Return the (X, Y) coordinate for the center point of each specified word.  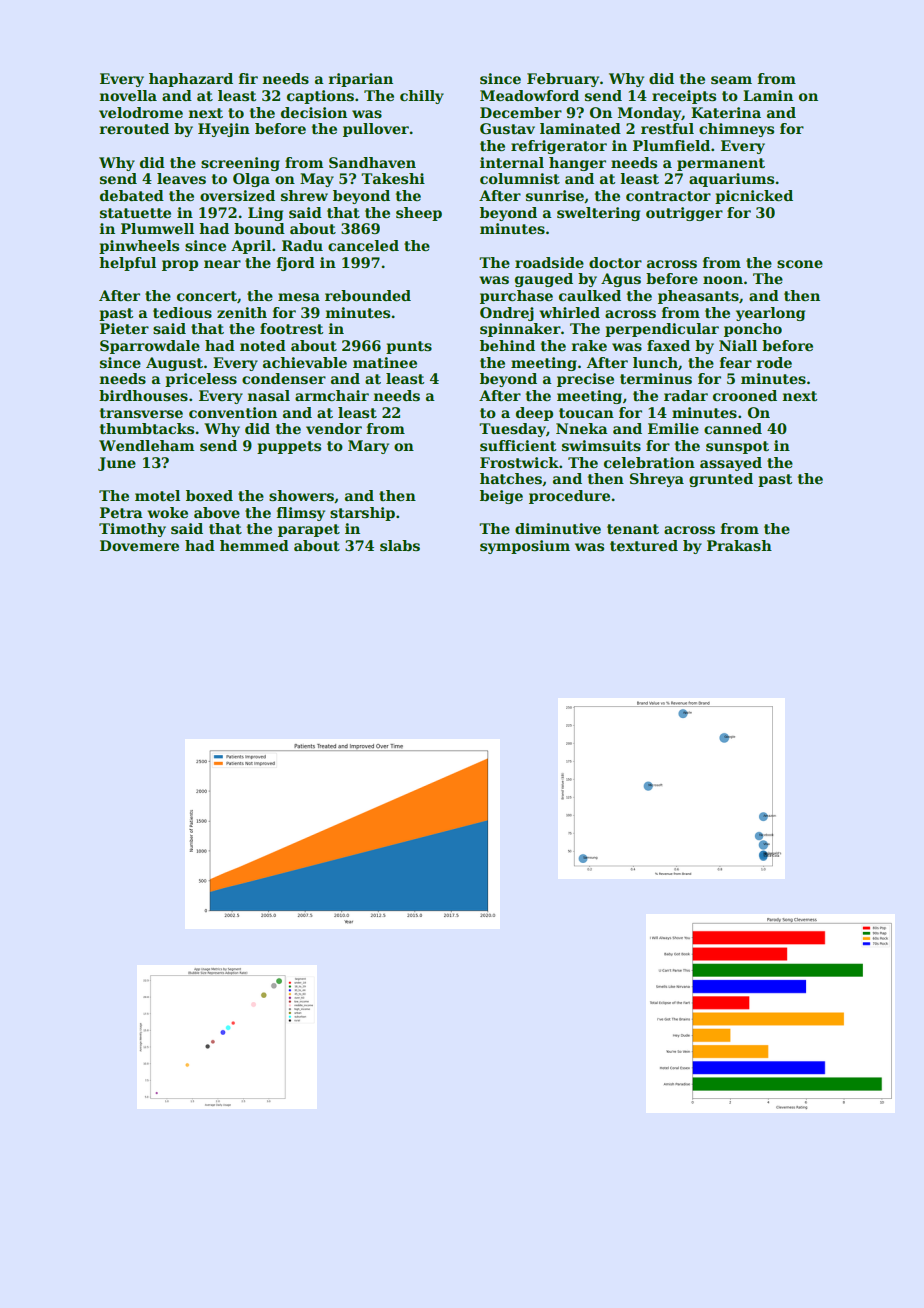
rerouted (134, 128)
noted (263, 345)
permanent (721, 164)
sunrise (555, 195)
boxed (209, 495)
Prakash (739, 545)
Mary (368, 447)
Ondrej (507, 314)
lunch (655, 362)
